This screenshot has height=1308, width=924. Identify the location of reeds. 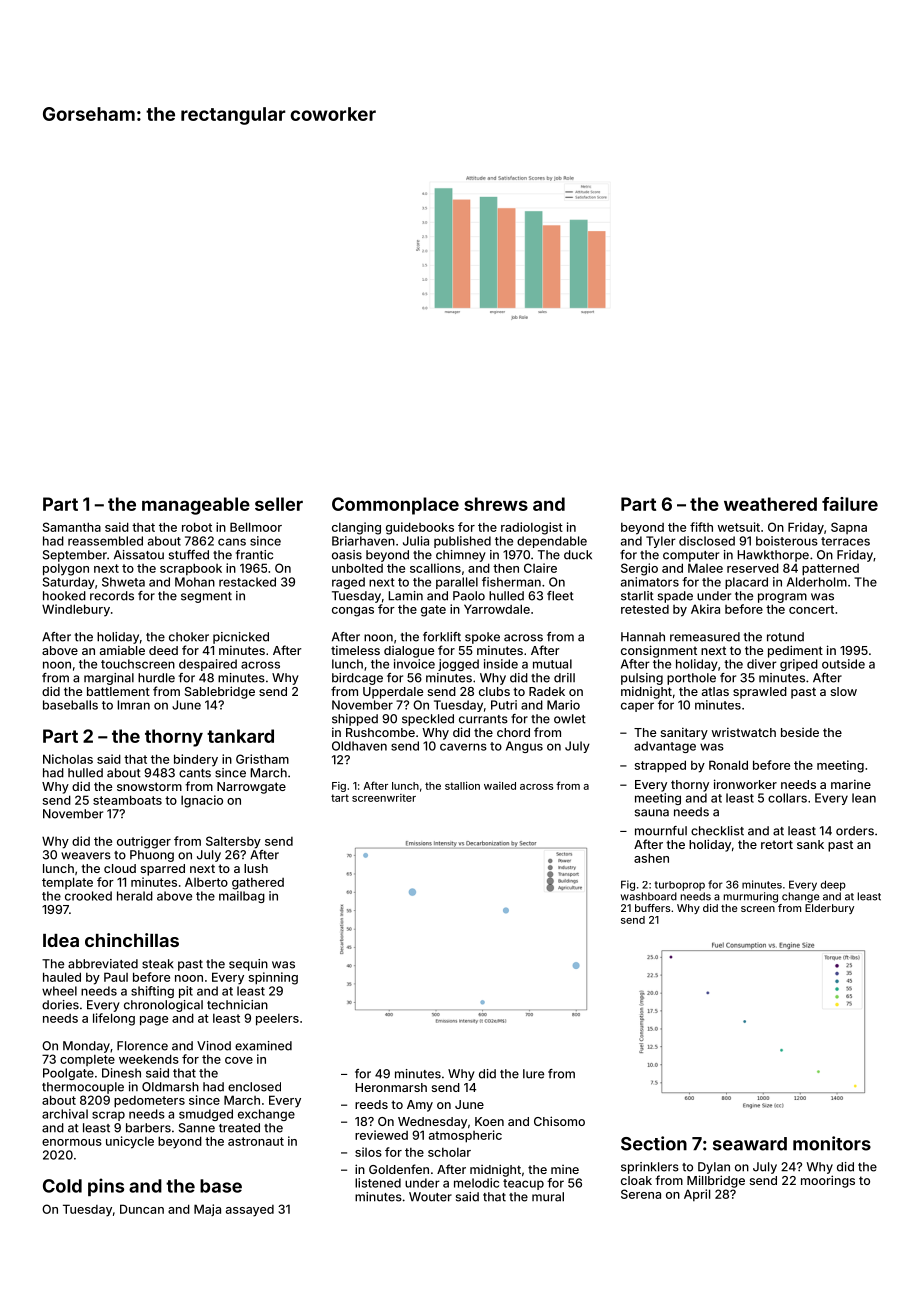
(371, 1104).
